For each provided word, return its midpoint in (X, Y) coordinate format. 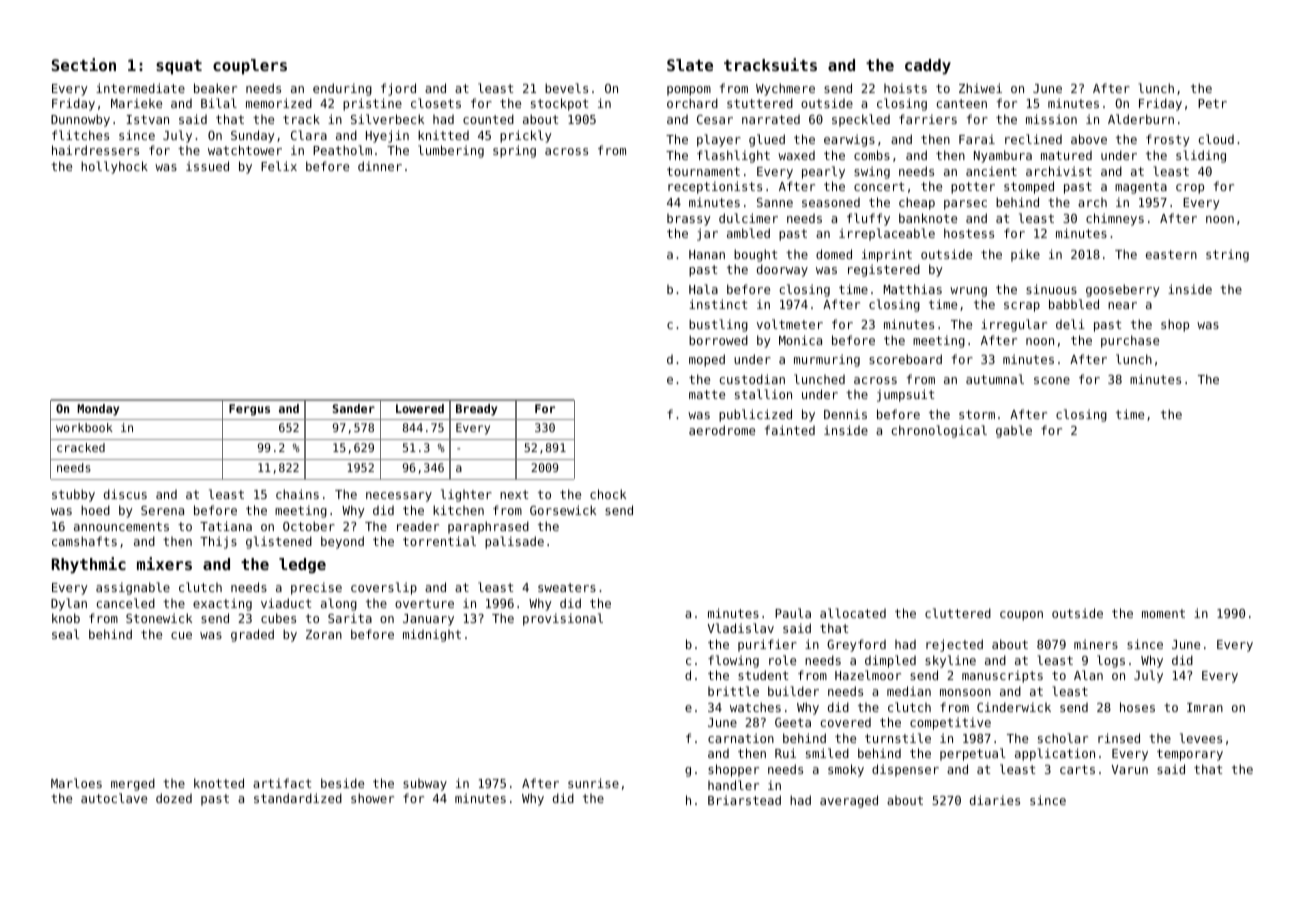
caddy (928, 67)
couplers (250, 67)
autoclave (114, 798)
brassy (689, 219)
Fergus (249, 410)
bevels (566, 88)
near (1122, 305)
